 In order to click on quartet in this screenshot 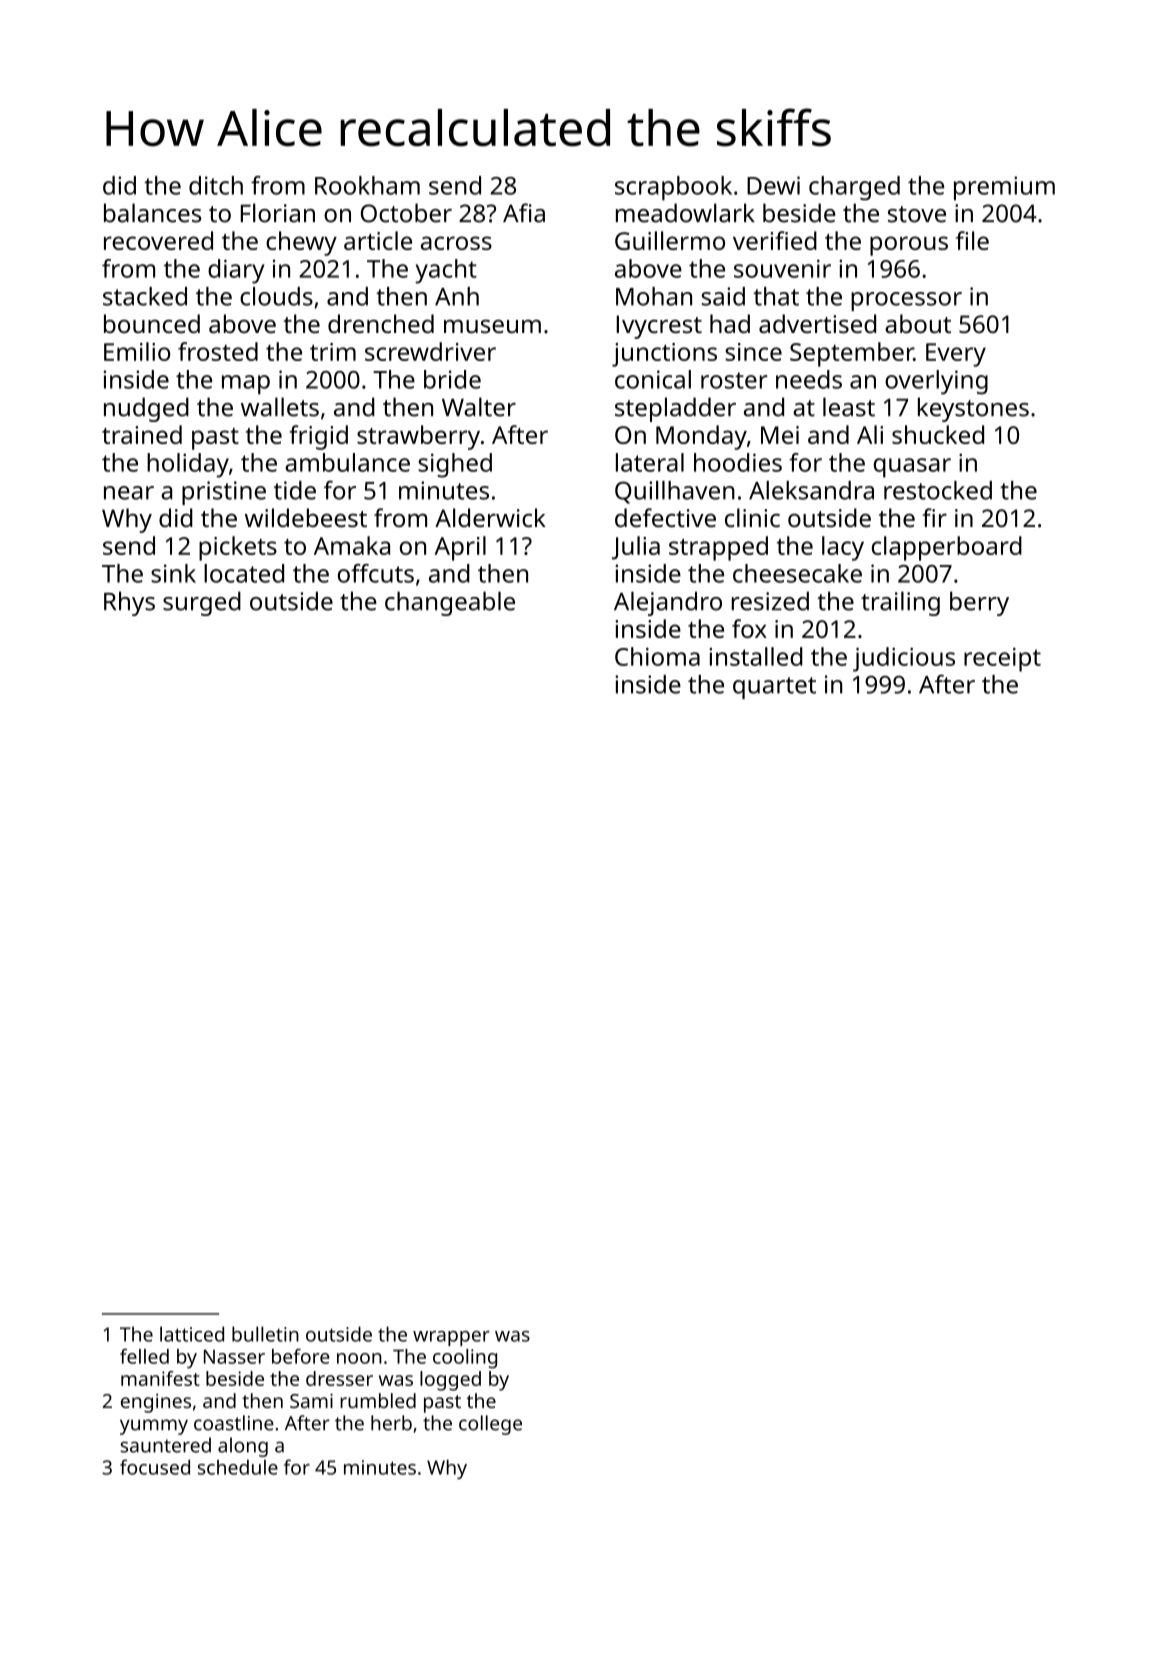, I will do `click(774, 688)`.
